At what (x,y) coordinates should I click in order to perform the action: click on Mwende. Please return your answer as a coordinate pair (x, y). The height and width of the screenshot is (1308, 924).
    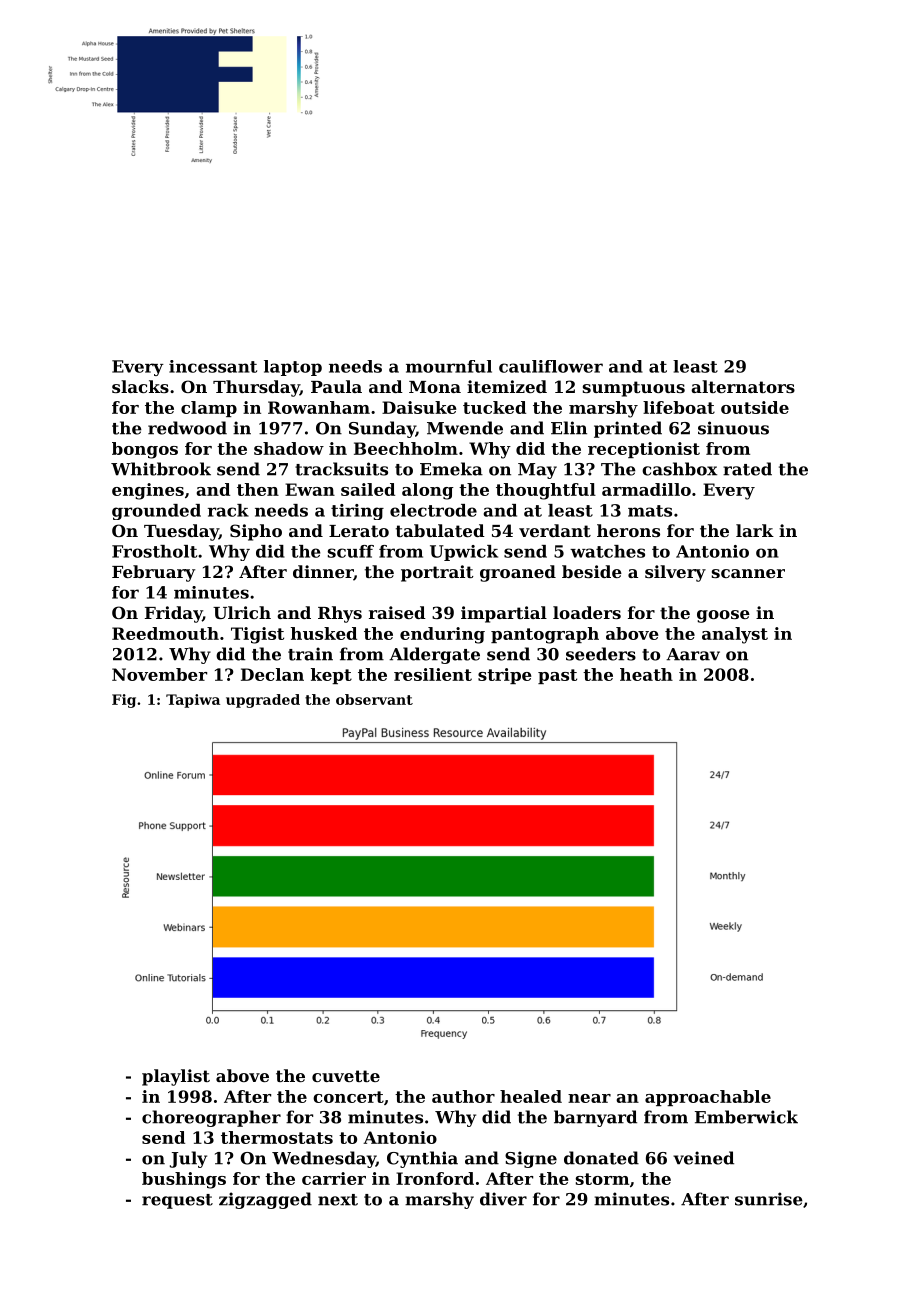
    Looking at the image, I should click on (465, 428).
